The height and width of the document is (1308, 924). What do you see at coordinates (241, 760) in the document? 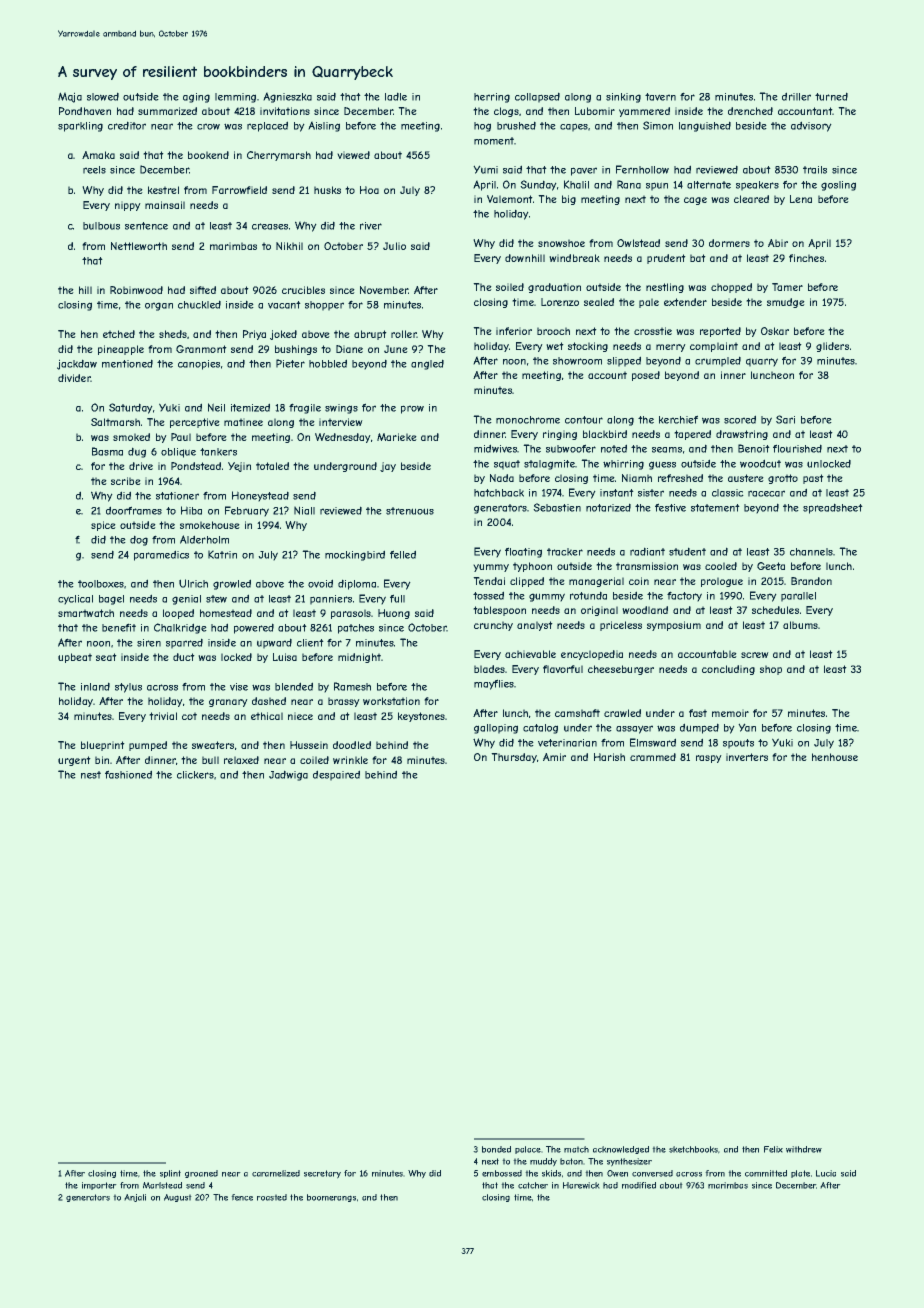
I see `relaxed` at bounding box center [241, 760].
